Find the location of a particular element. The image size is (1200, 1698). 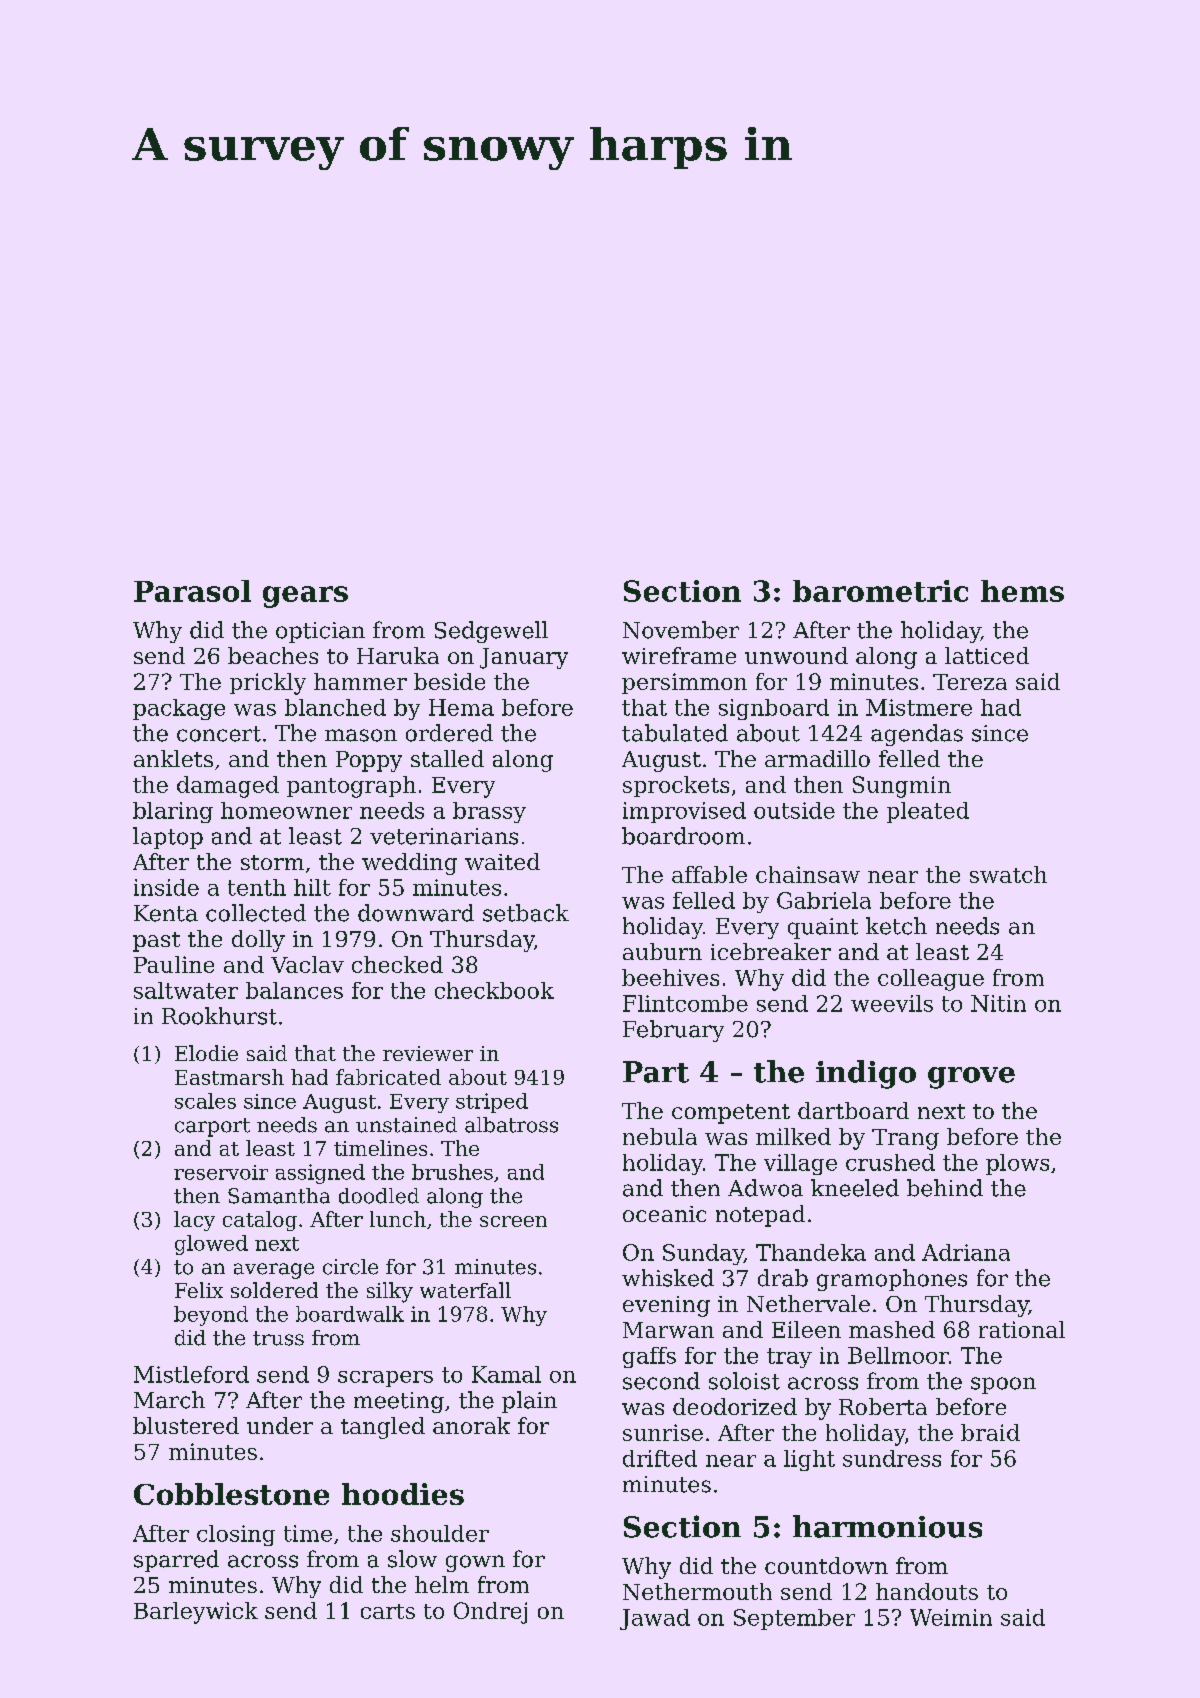

fabricated is located at coordinates (388, 1077).
